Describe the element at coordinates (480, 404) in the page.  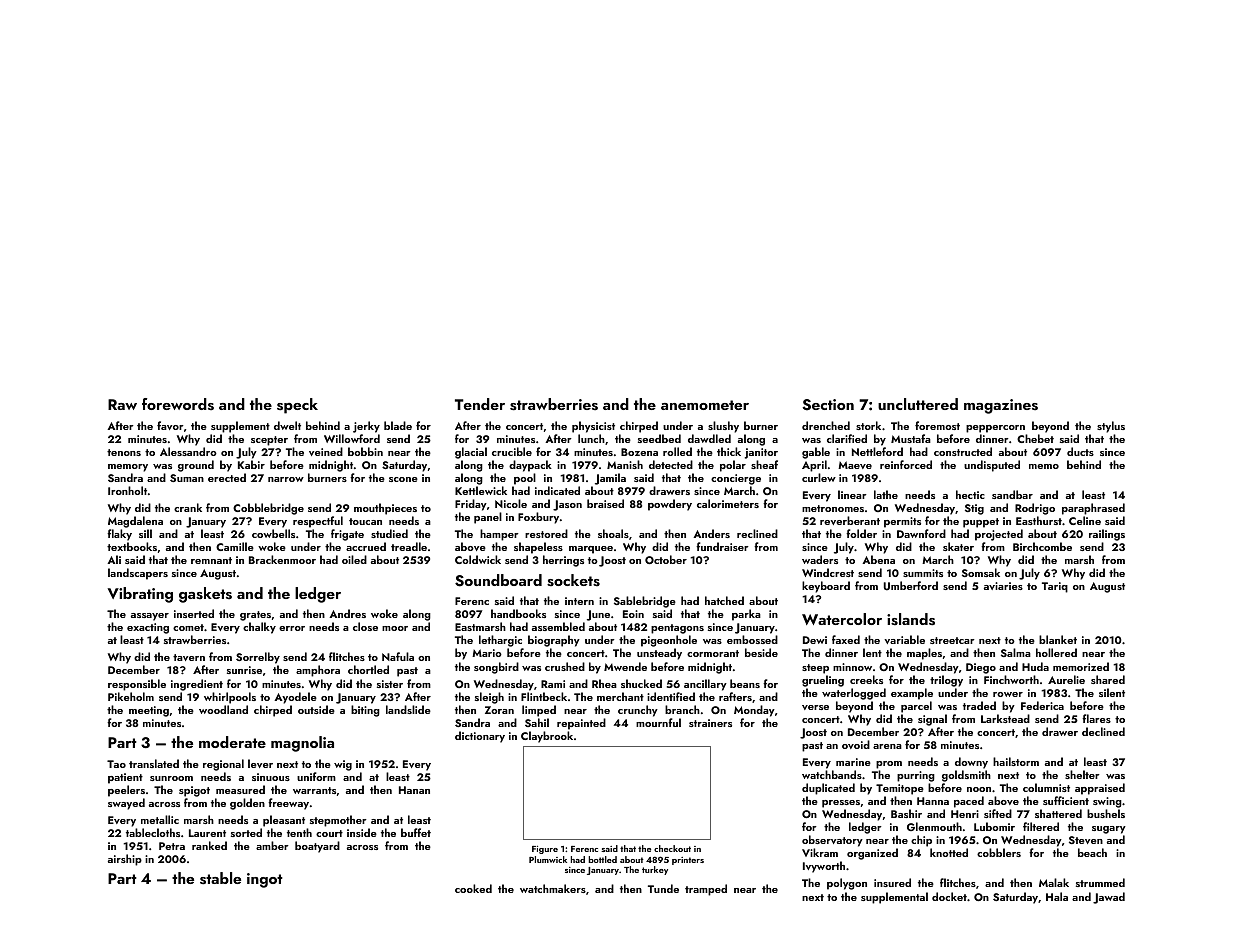
I see `Tender` at that location.
